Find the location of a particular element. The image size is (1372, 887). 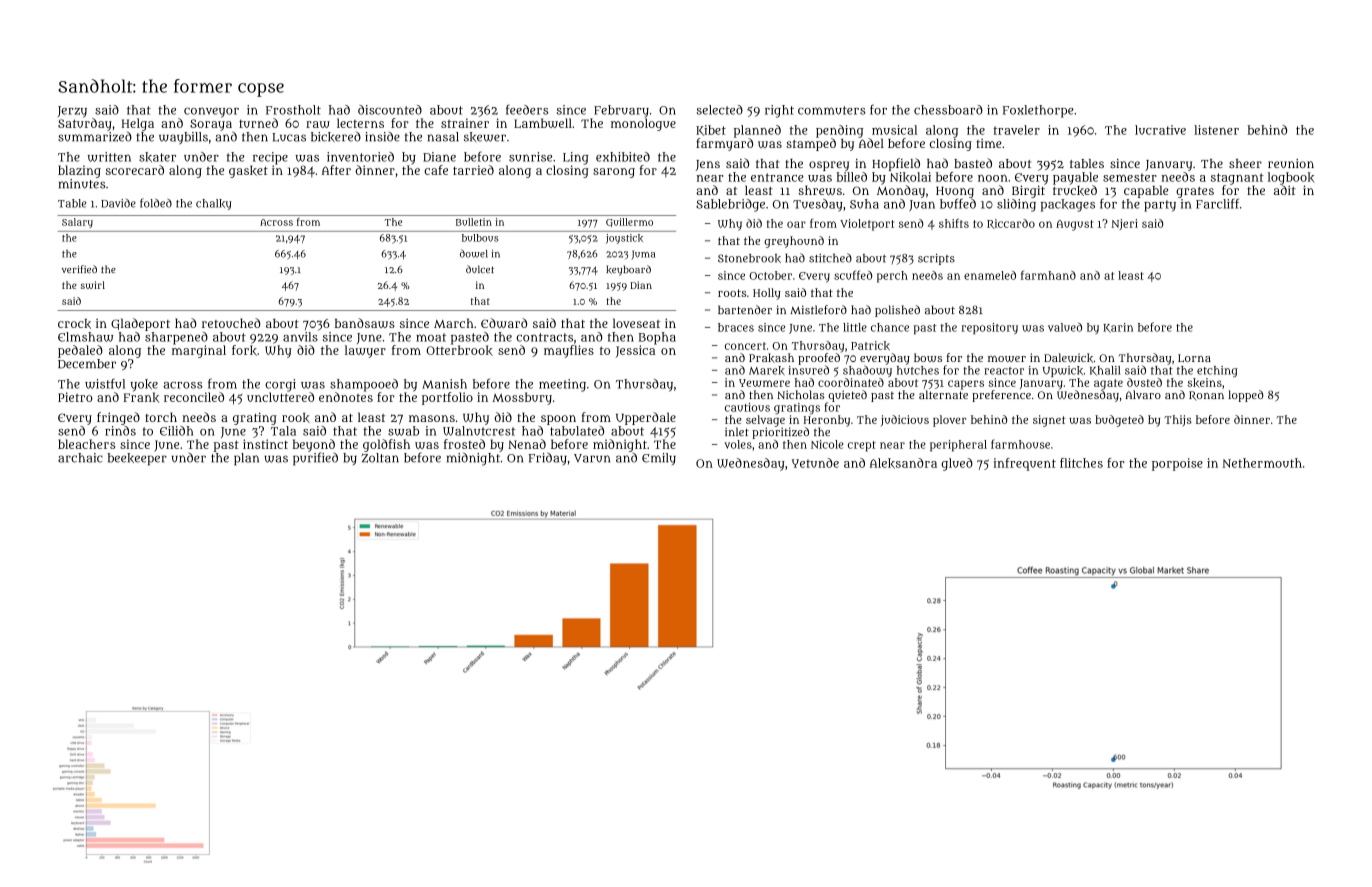

porpoise is located at coordinates (1177, 464).
